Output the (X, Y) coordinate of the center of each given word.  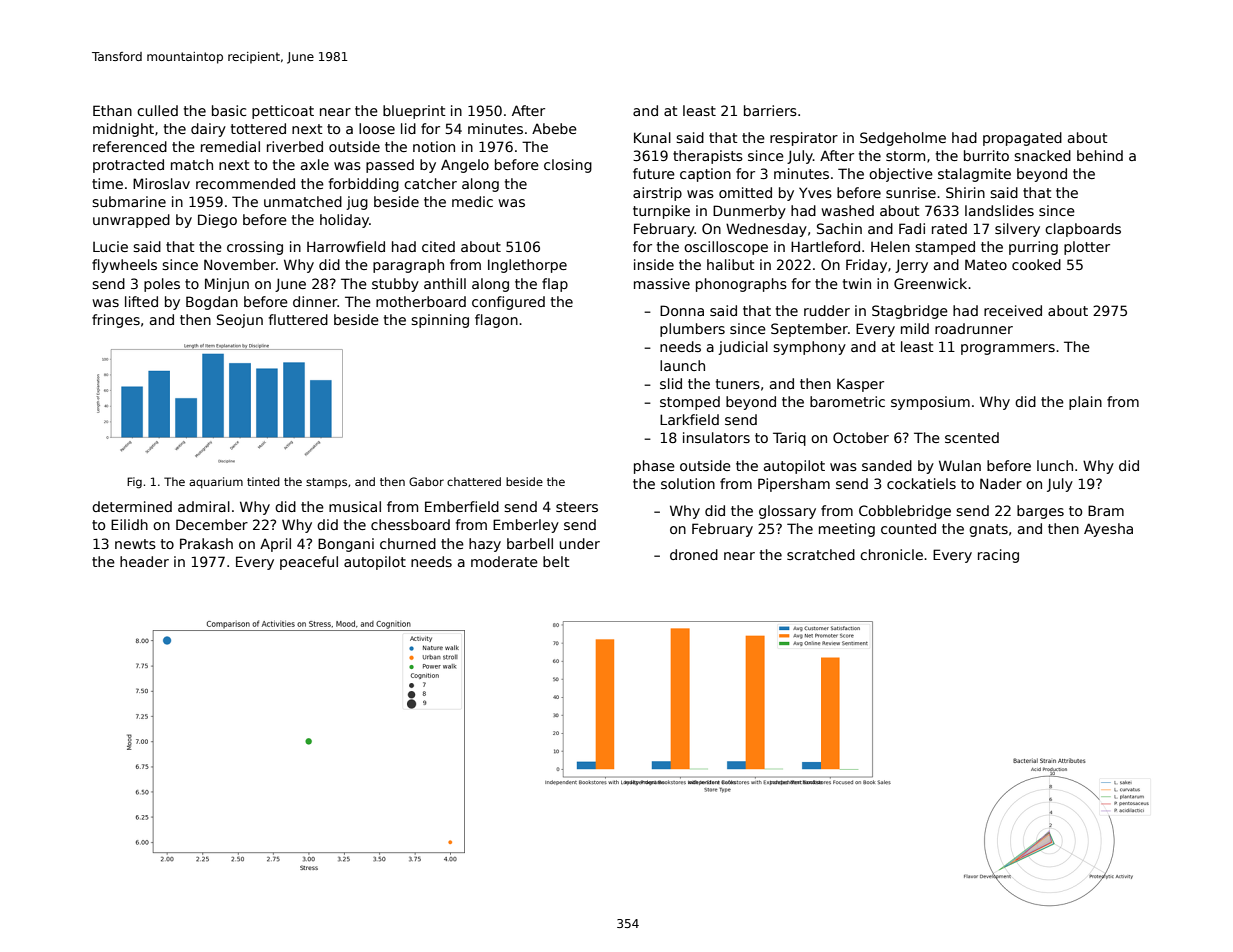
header (144, 561)
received (1013, 310)
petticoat (283, 112)
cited (438, 246)
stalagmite (974, 175)
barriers (770, 110)
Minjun (227, 285)
